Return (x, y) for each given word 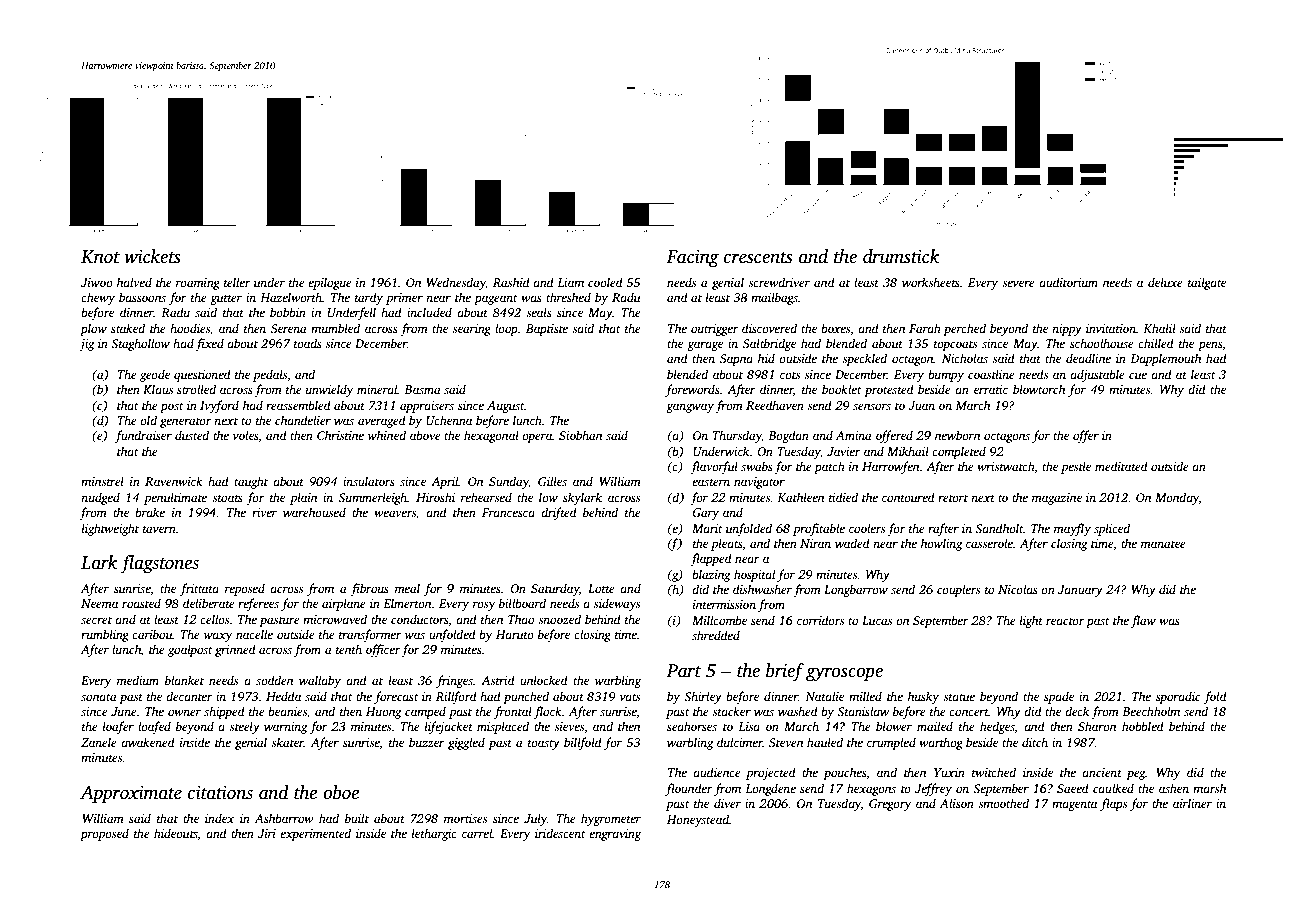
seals (539, 312)
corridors (820, 620)
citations (220, 793)
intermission (724, 604)
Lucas (877, 620)
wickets (152, 256)
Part (684, 671)
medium (138, 680)
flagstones (159, 564)
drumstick (901, 256)
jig (86, 345)
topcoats (955, 345)
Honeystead (698, 820)
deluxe (1165, 282)
